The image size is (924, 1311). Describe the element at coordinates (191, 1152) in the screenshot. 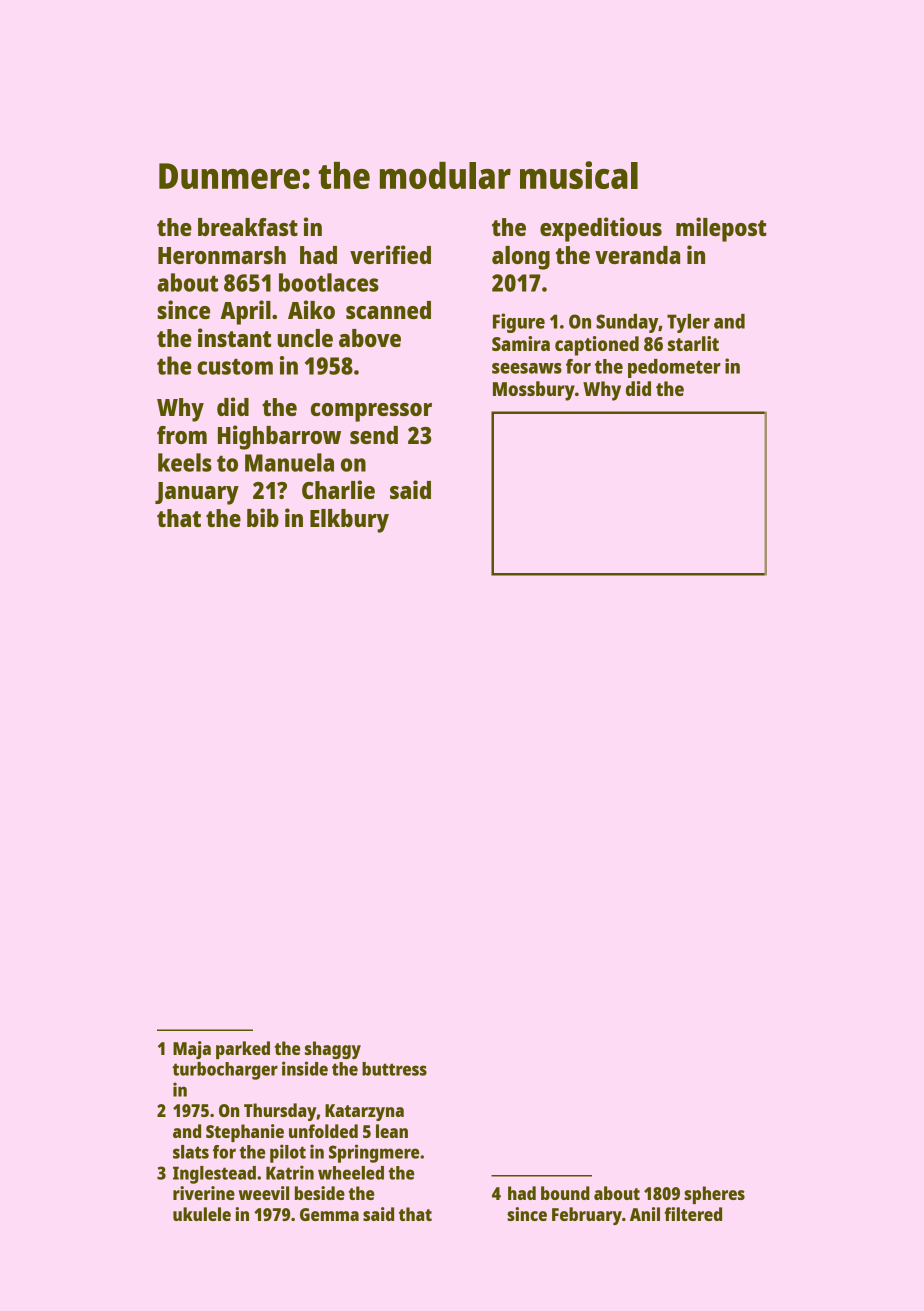

I see `slats` at that location.
